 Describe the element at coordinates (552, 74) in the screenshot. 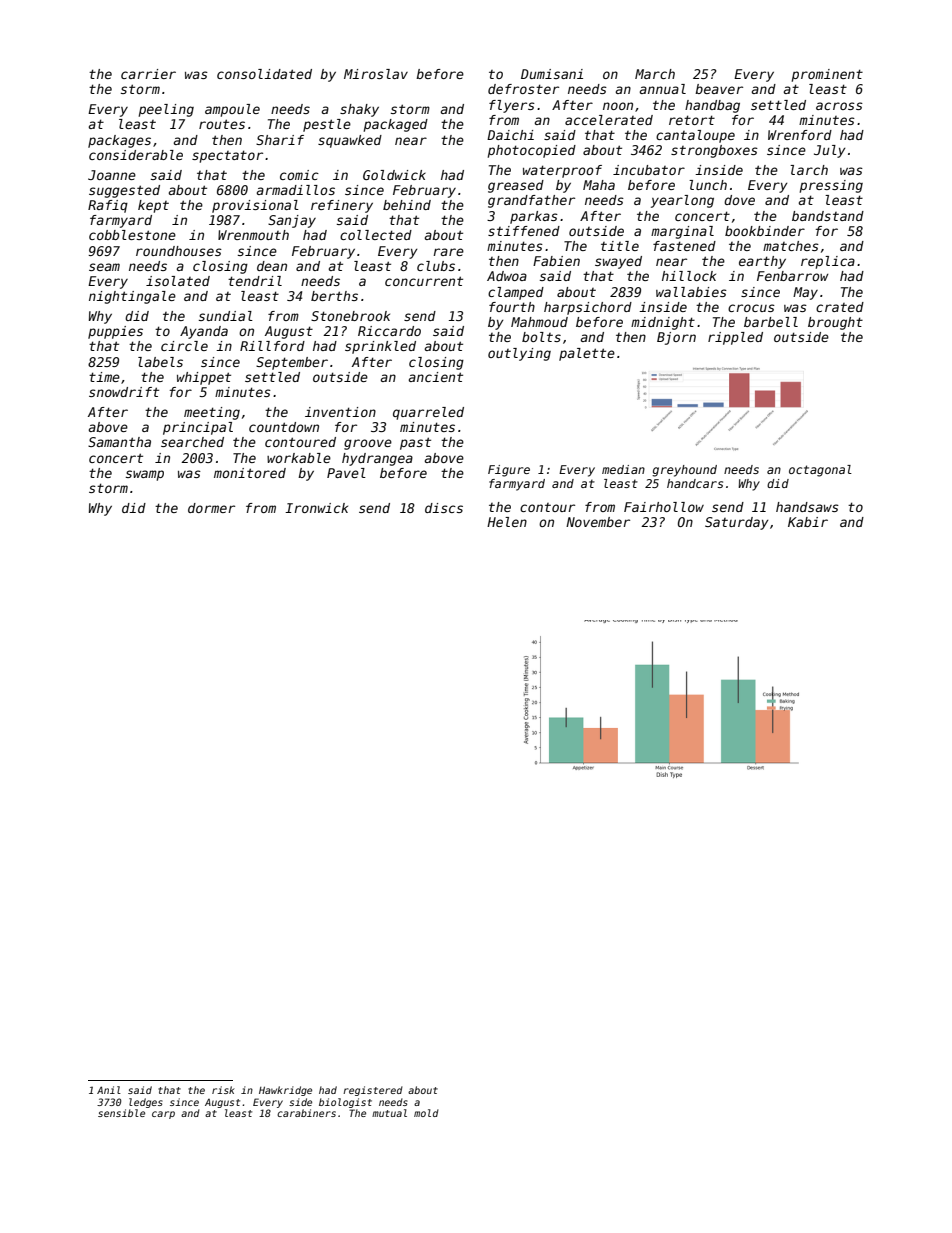

I see `Dumisani` at that location.
